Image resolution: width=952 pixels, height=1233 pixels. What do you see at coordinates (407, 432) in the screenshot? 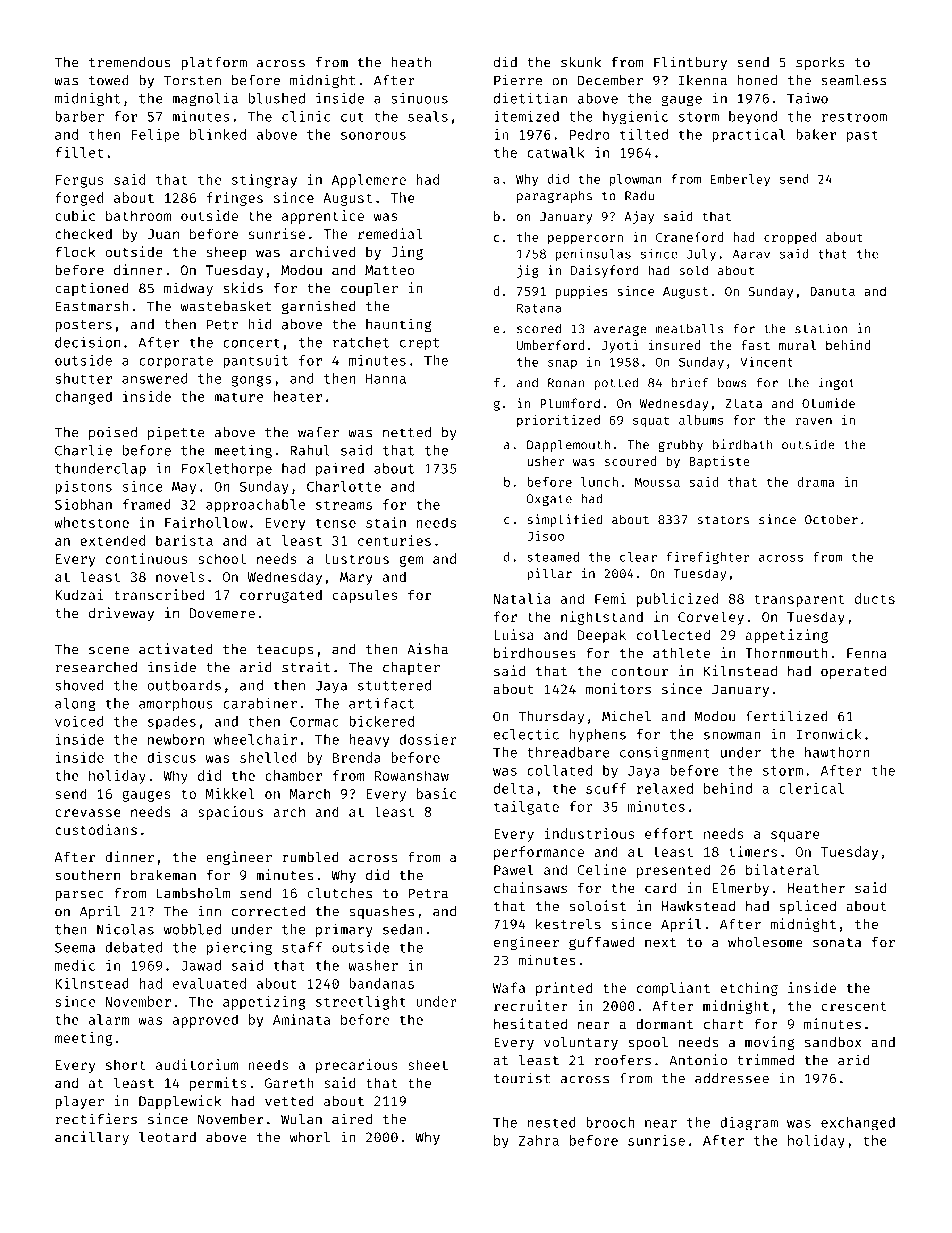
I see `netted` at bounding box center [407, 432].
